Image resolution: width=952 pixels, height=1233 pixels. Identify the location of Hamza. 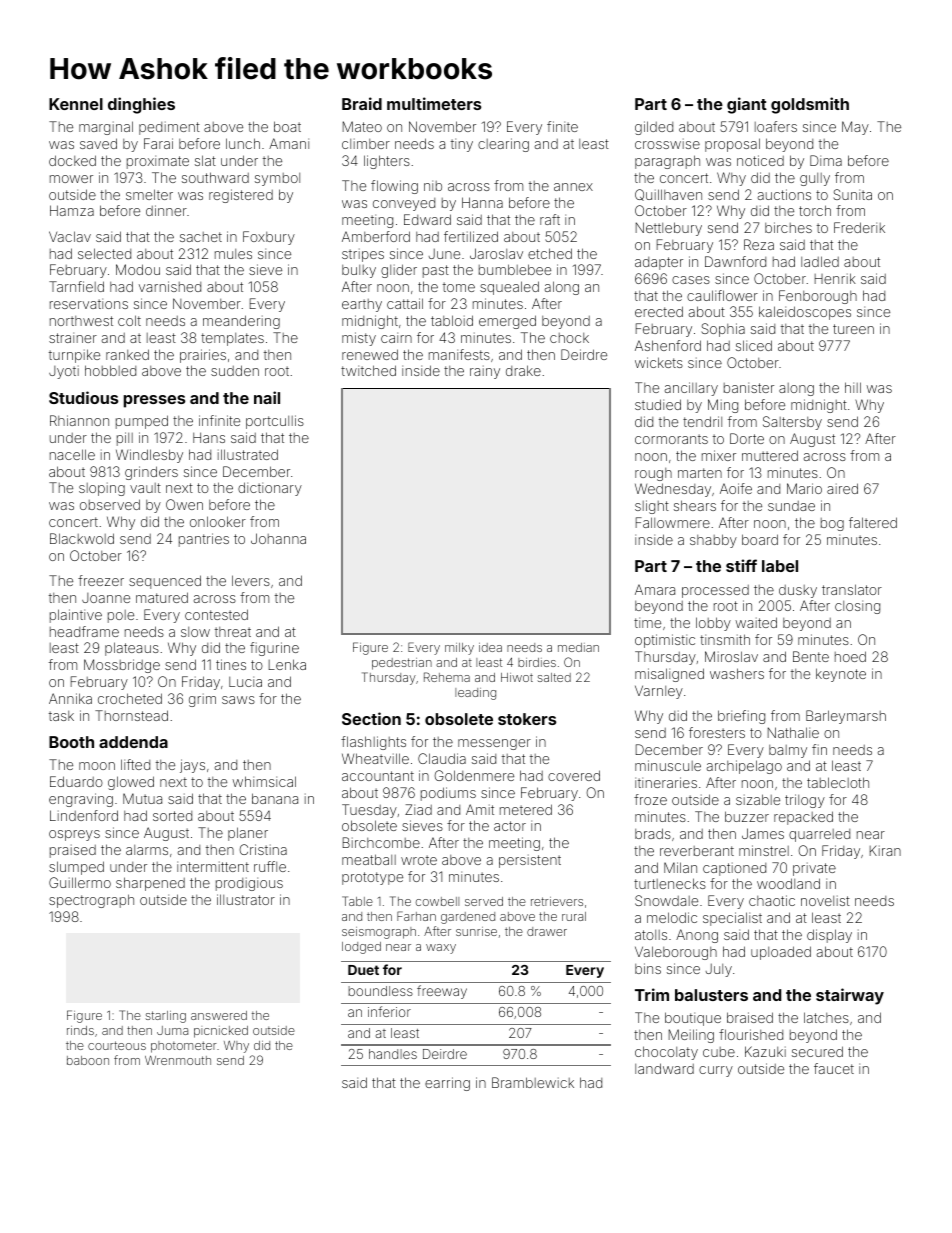
(72, 210).
